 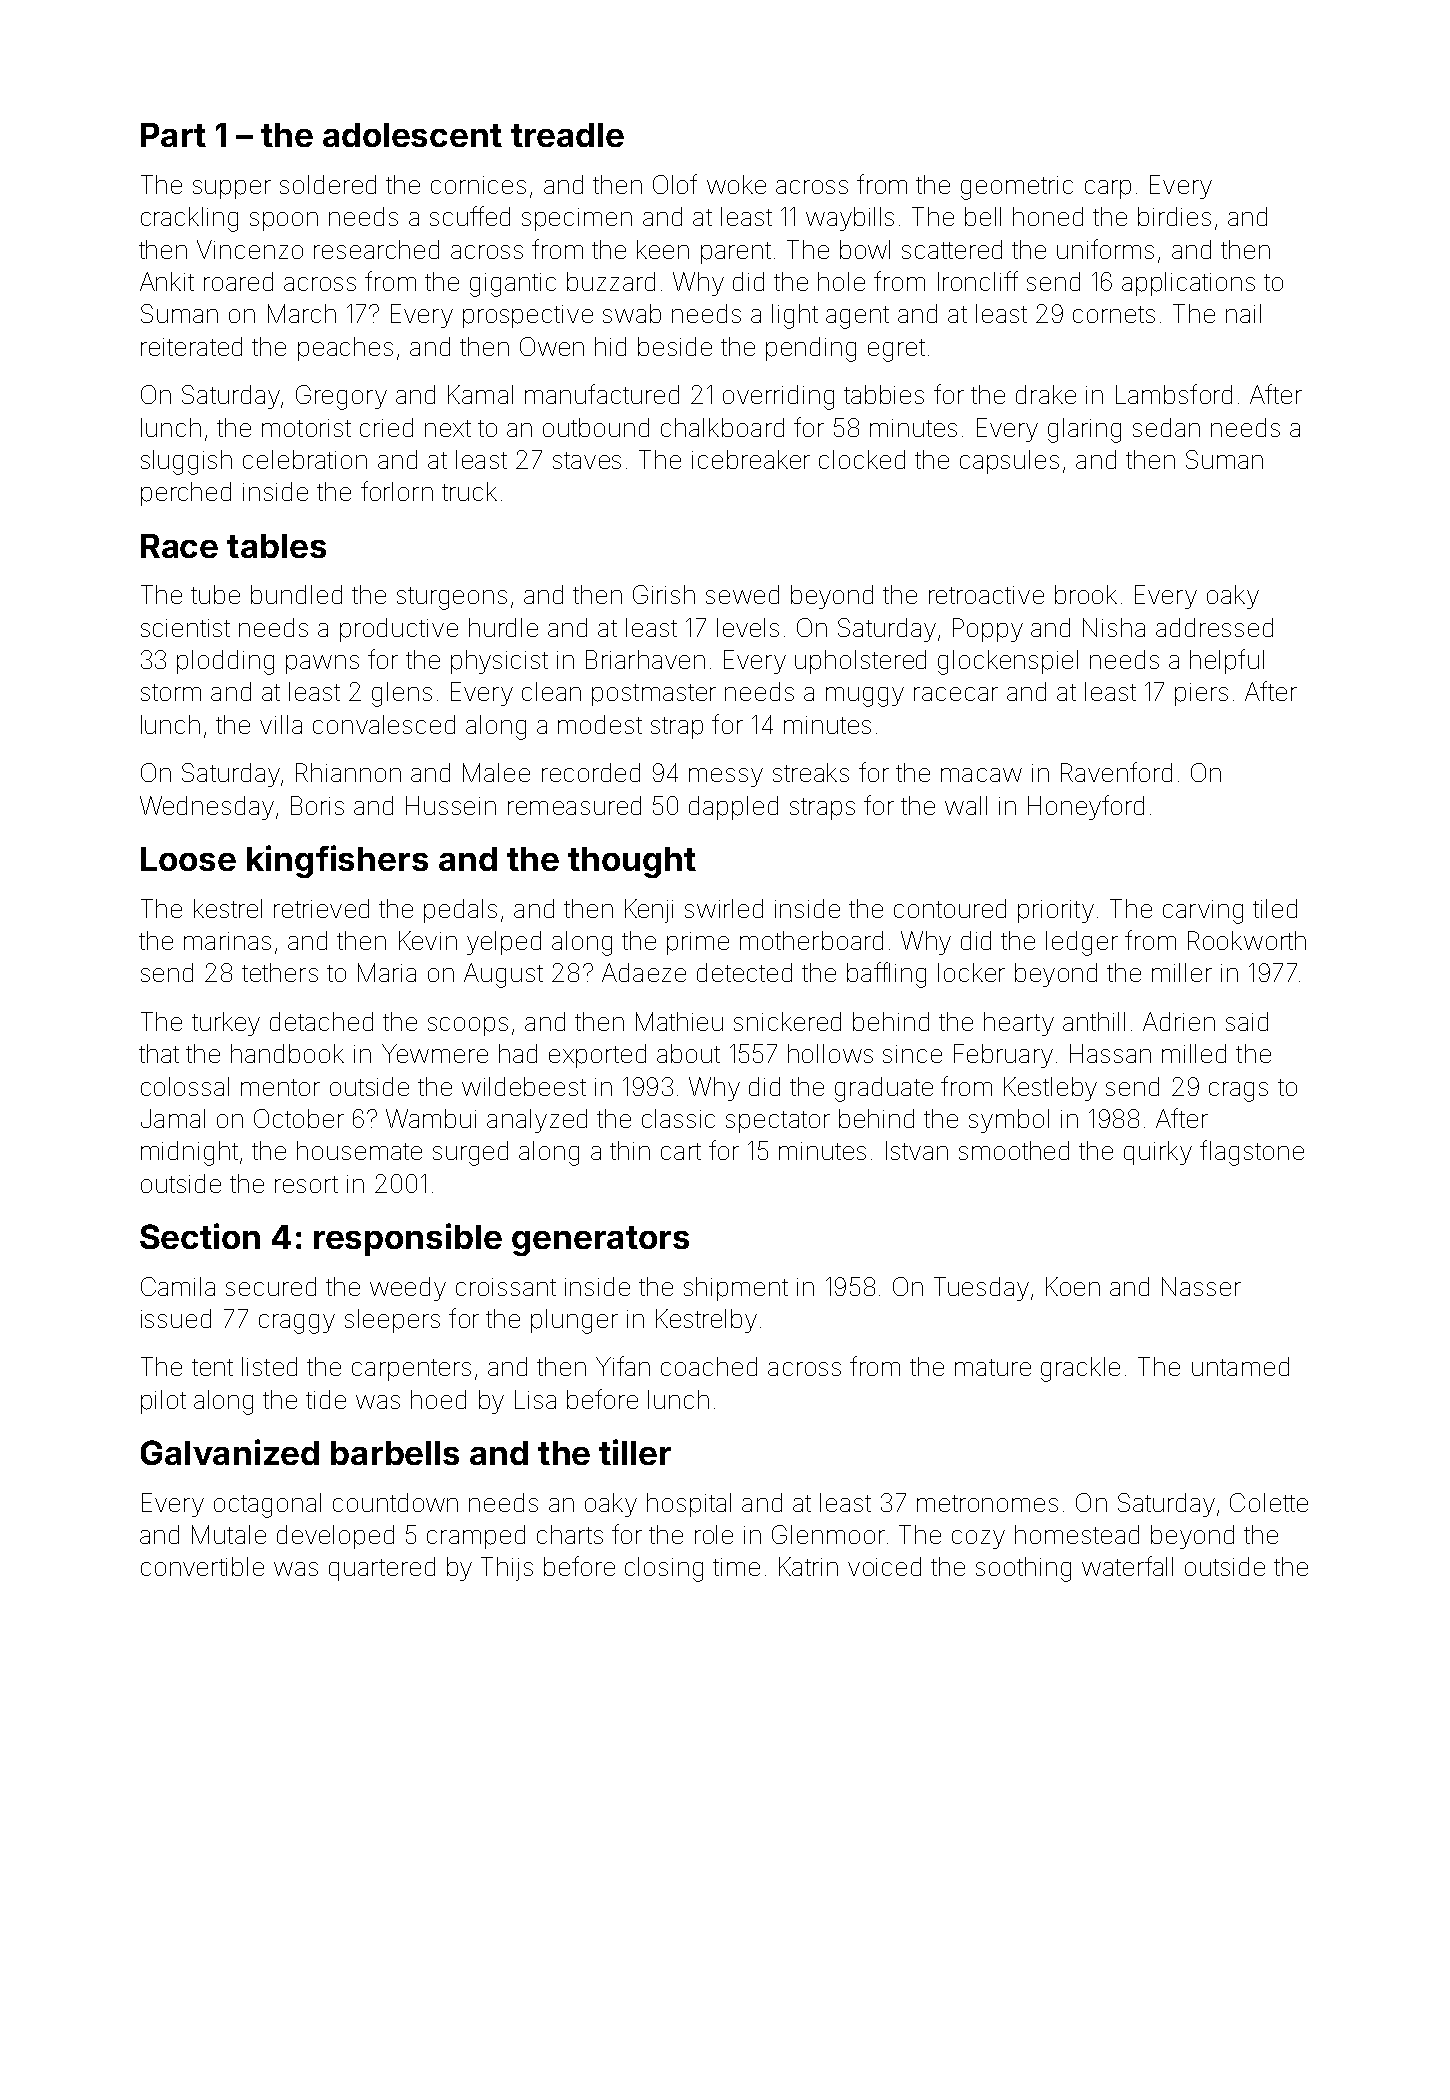 I want to click on shipment, so click(x=736, y=1289).
